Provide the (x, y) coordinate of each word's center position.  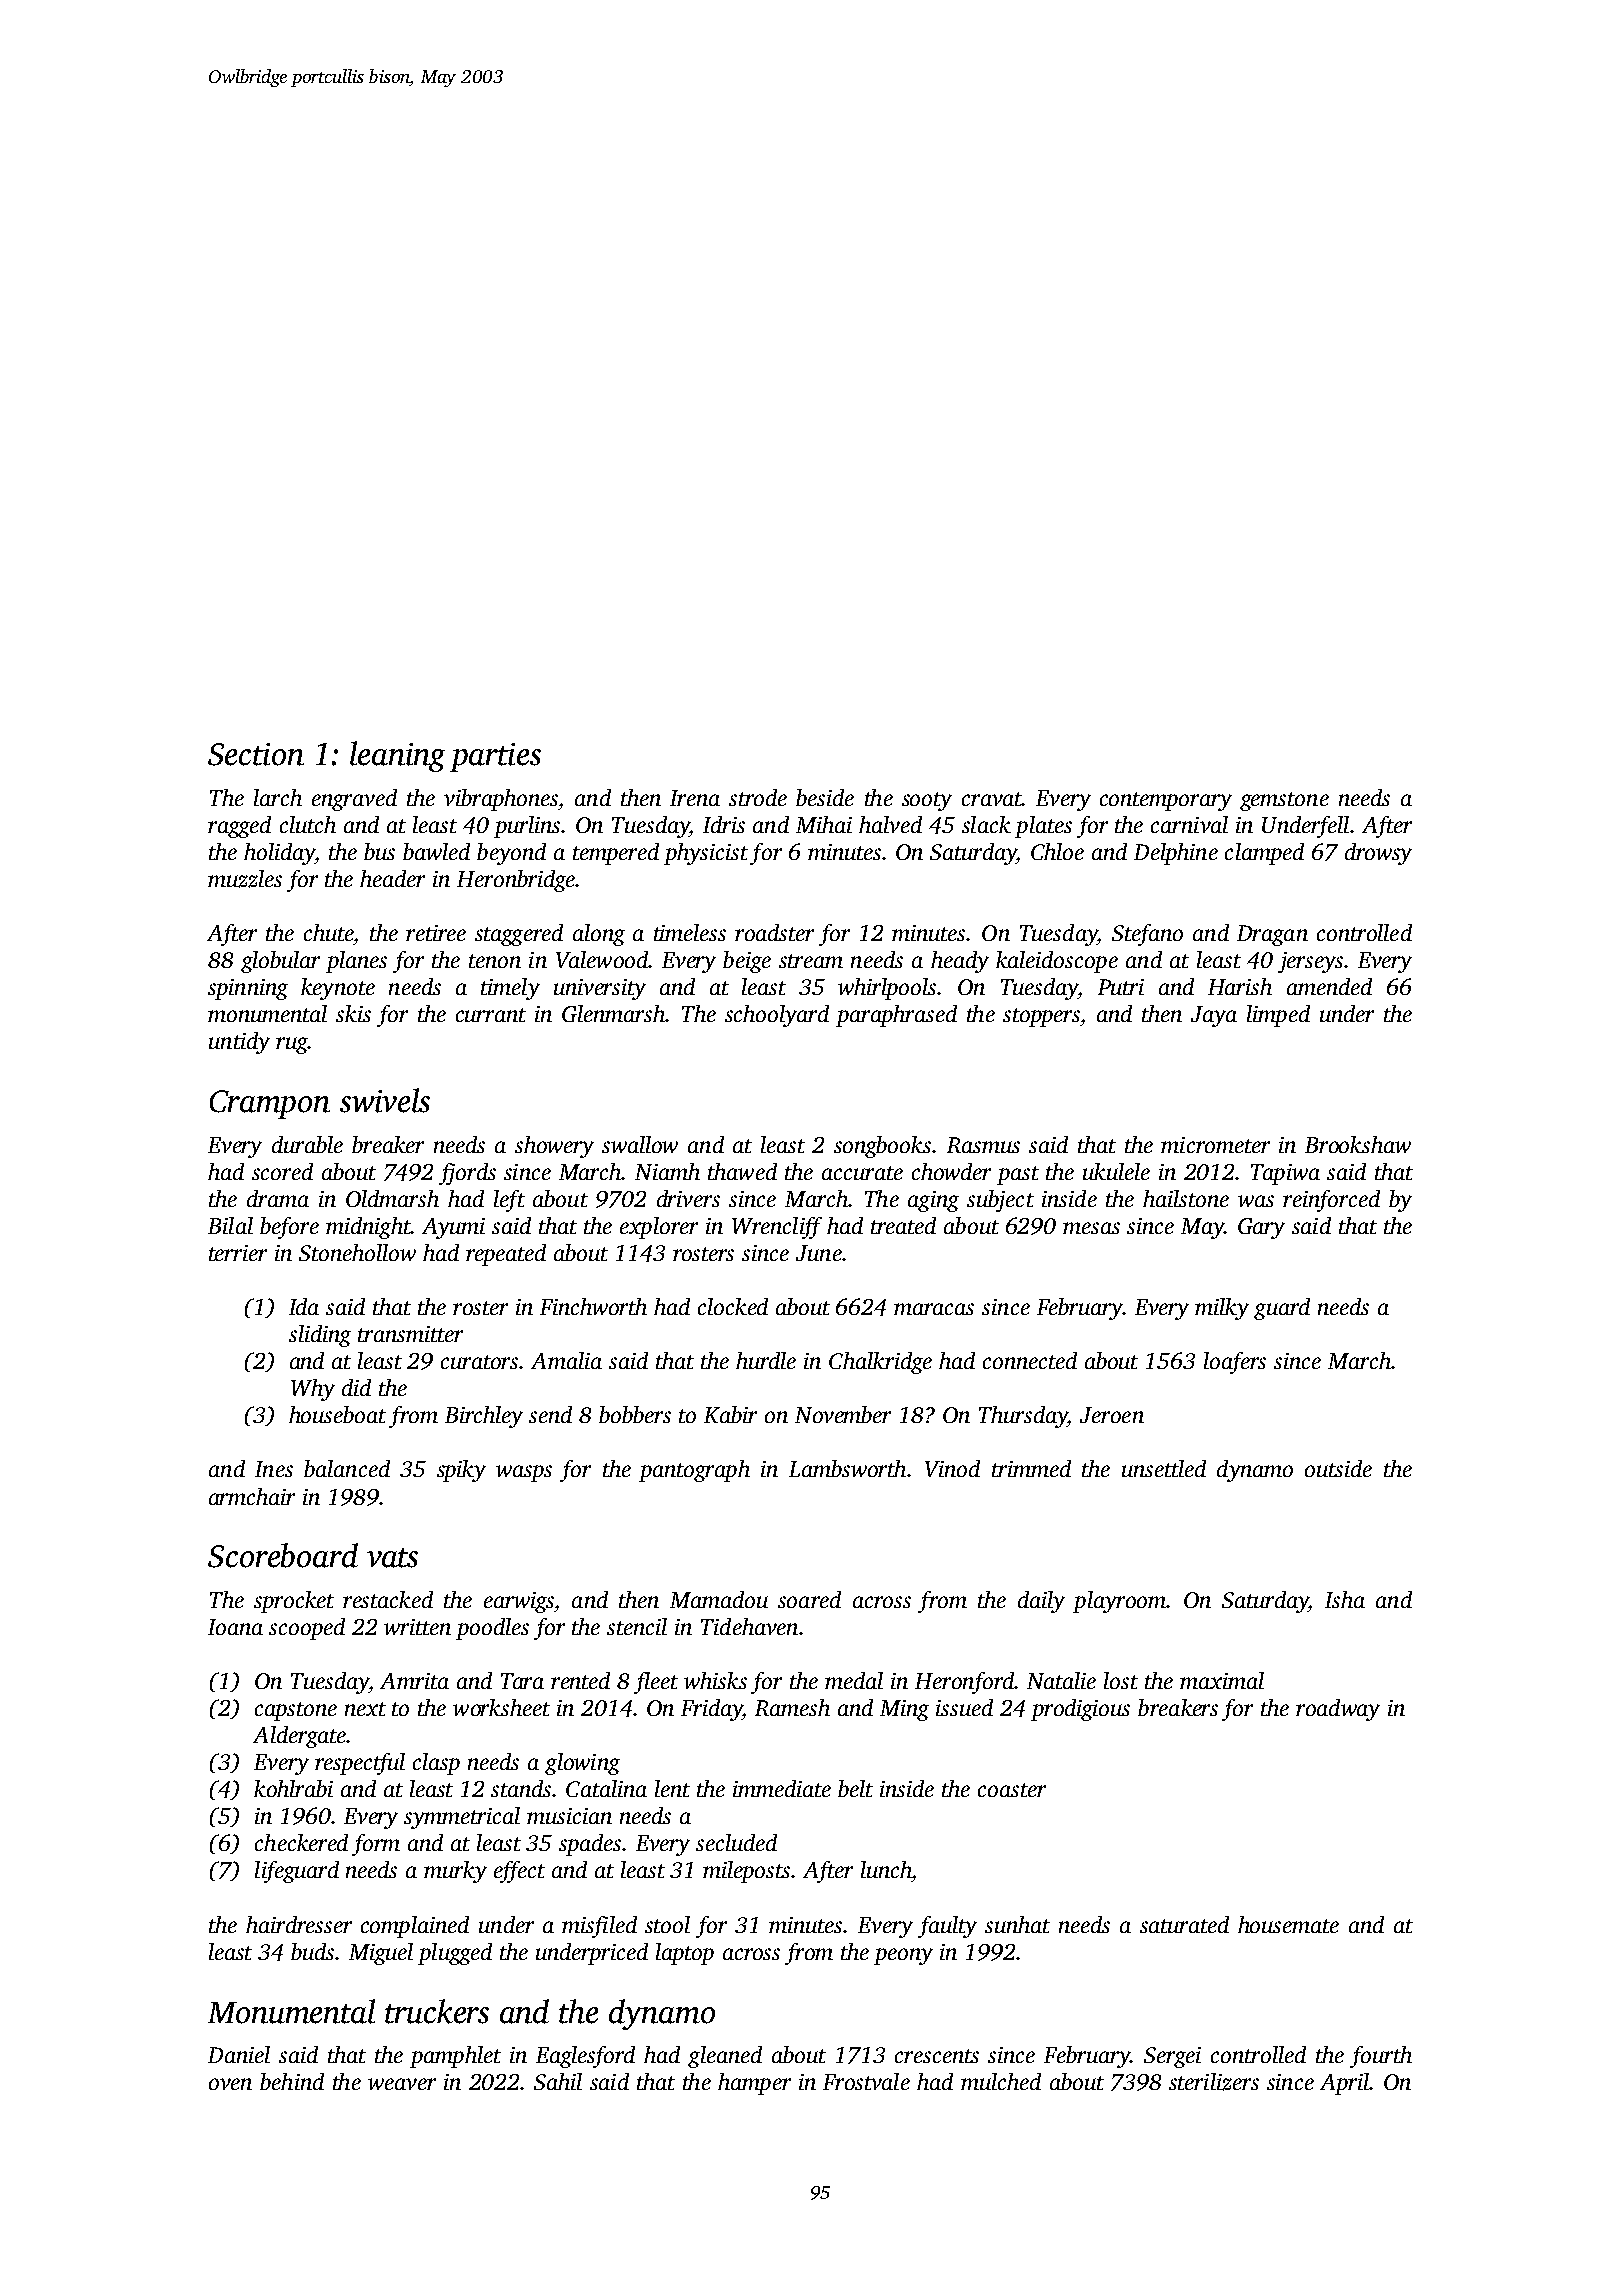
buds (312, 1951)
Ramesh (792, 1707)
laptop (685, 1954)
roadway (1338, 1710)
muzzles (245, 879)
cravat (992, 799)
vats (392, 1558)
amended (1329, 986)
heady (960, 962)
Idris (724, 824)
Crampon (270, 1104)
